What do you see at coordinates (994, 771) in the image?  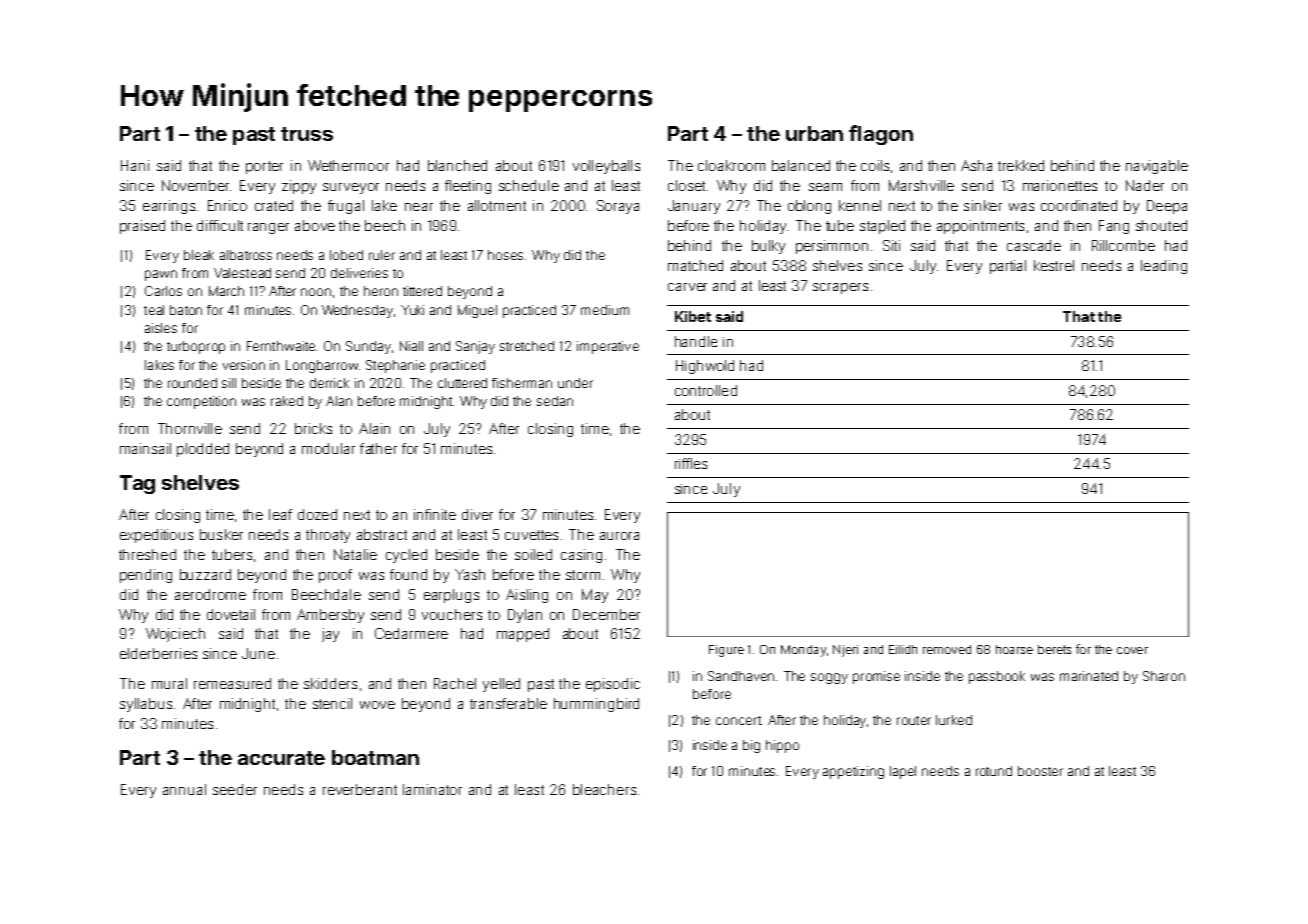 I see `rotund` at bounding box center [994, 771].
